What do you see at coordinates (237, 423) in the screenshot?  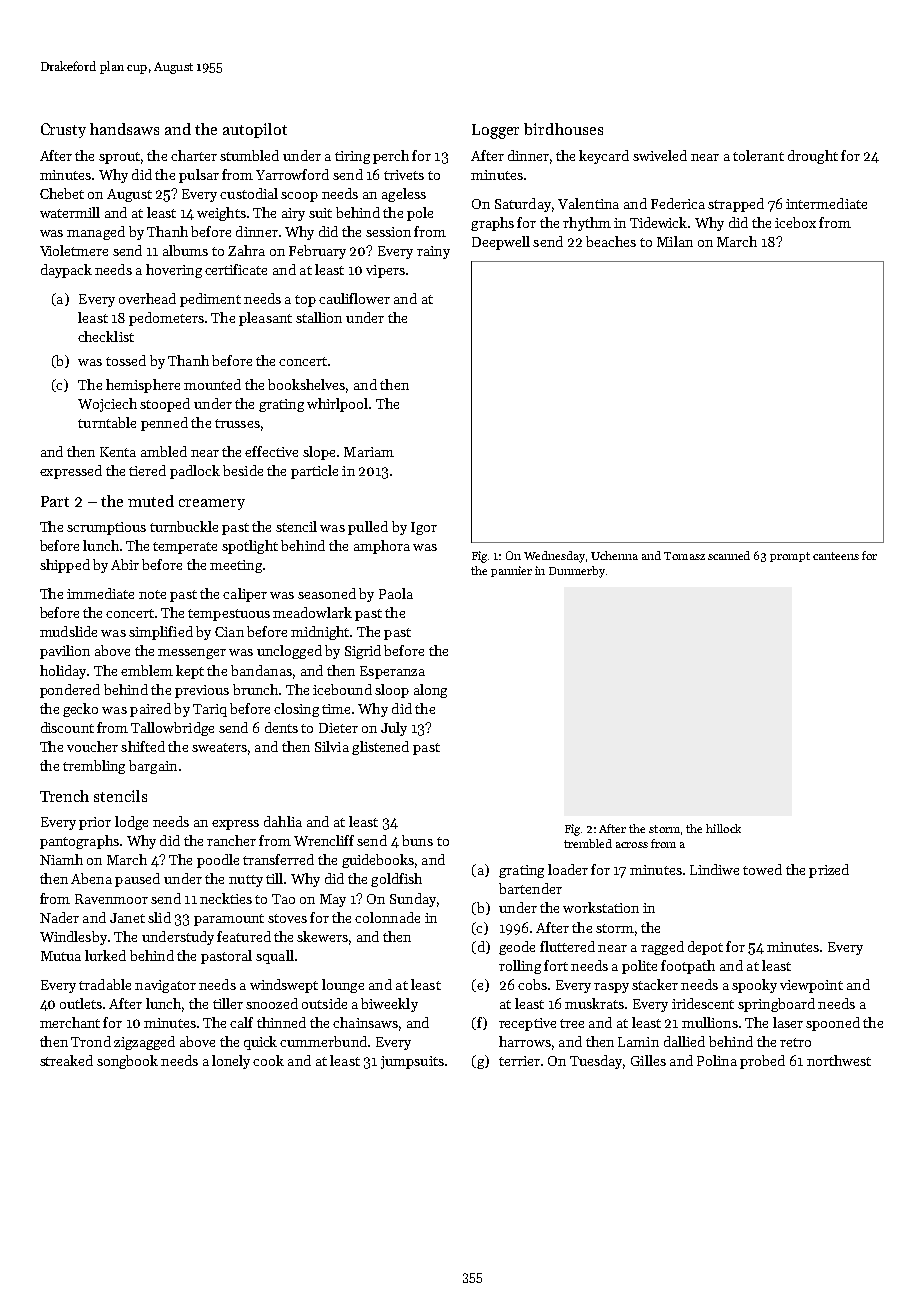 I see `trusses` at bounding box center [237, 423].
